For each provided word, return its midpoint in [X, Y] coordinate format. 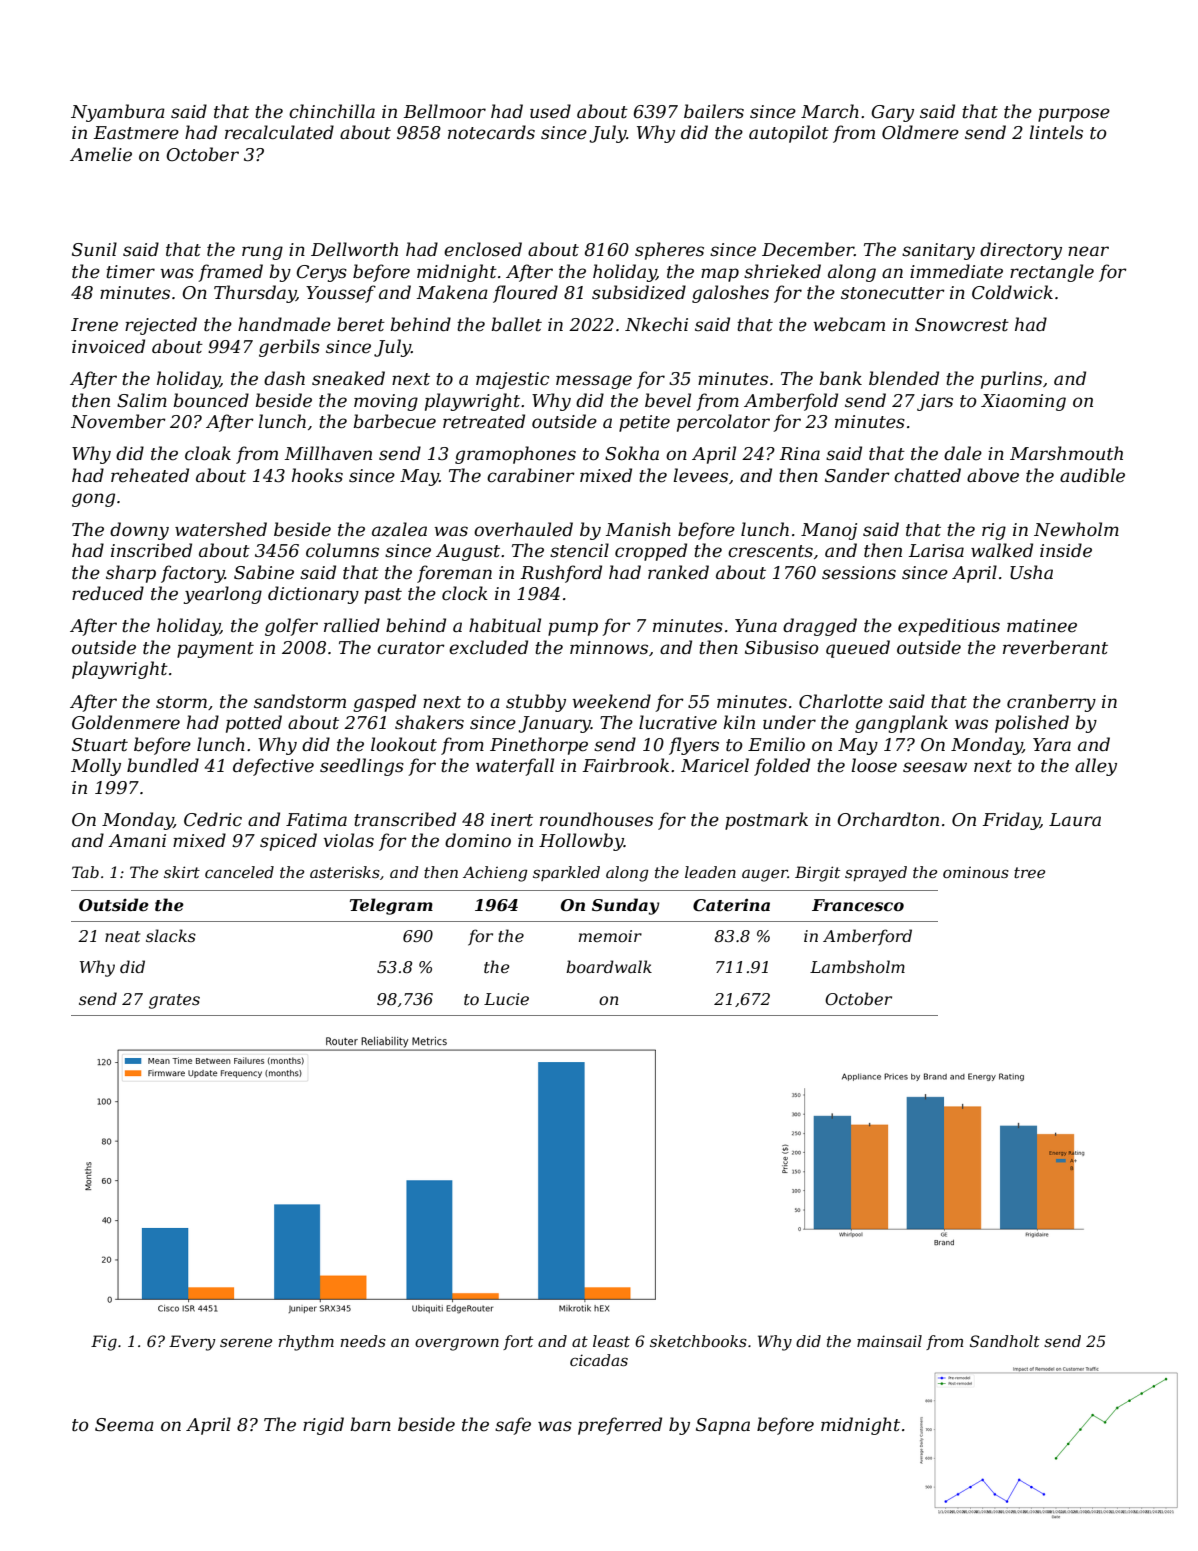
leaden [710, 872]
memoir [610, 936]
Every [192, 1343]
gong [93, 500]
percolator [723, 423]
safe [513, 1426]
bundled [163, 765]
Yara [1052, 744]
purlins [1011, 380]
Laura [1075, 819]
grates [174, 1001]
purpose [1074, 115]
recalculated [279, 132]
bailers [714, 111]
